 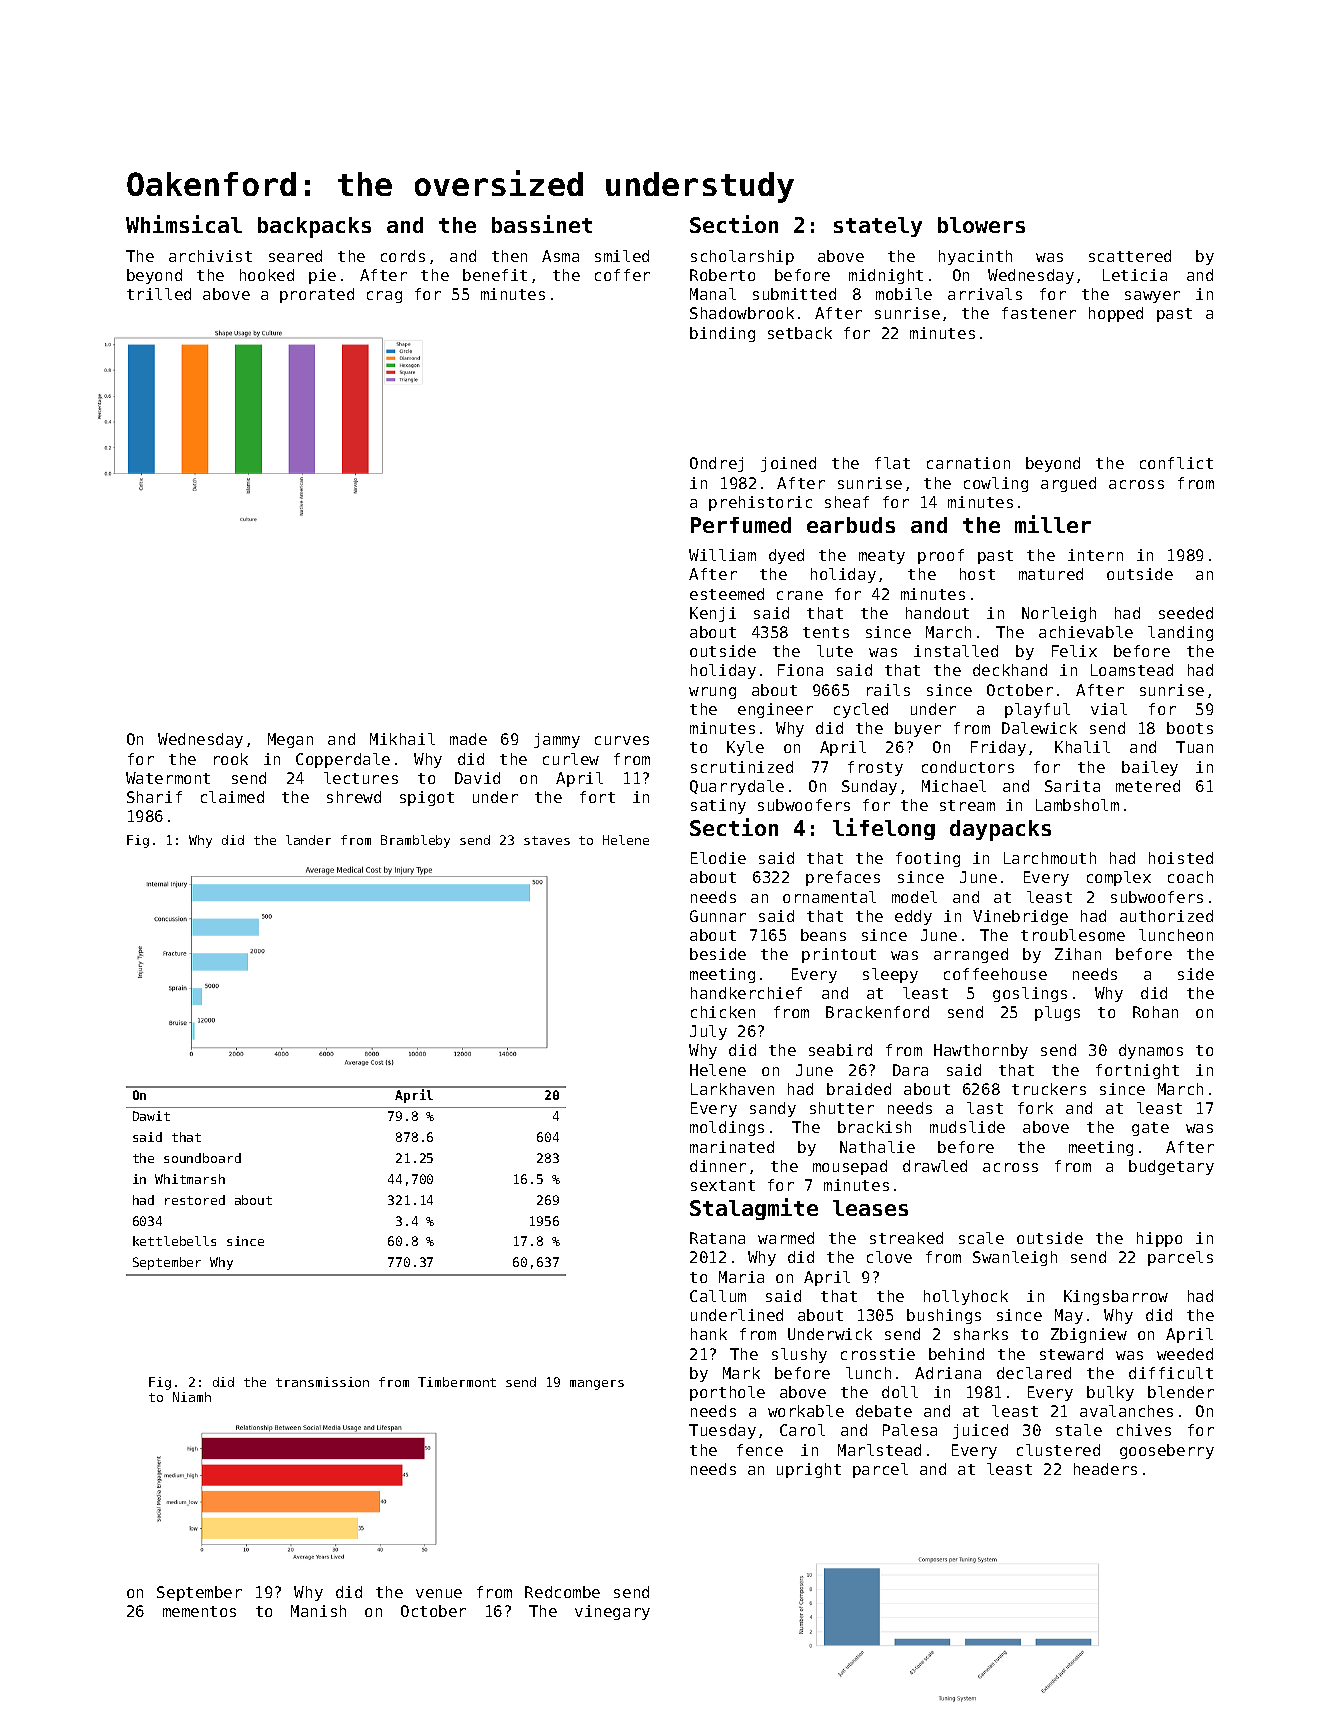 I want to click on tents, so click(x=826, y=632).
